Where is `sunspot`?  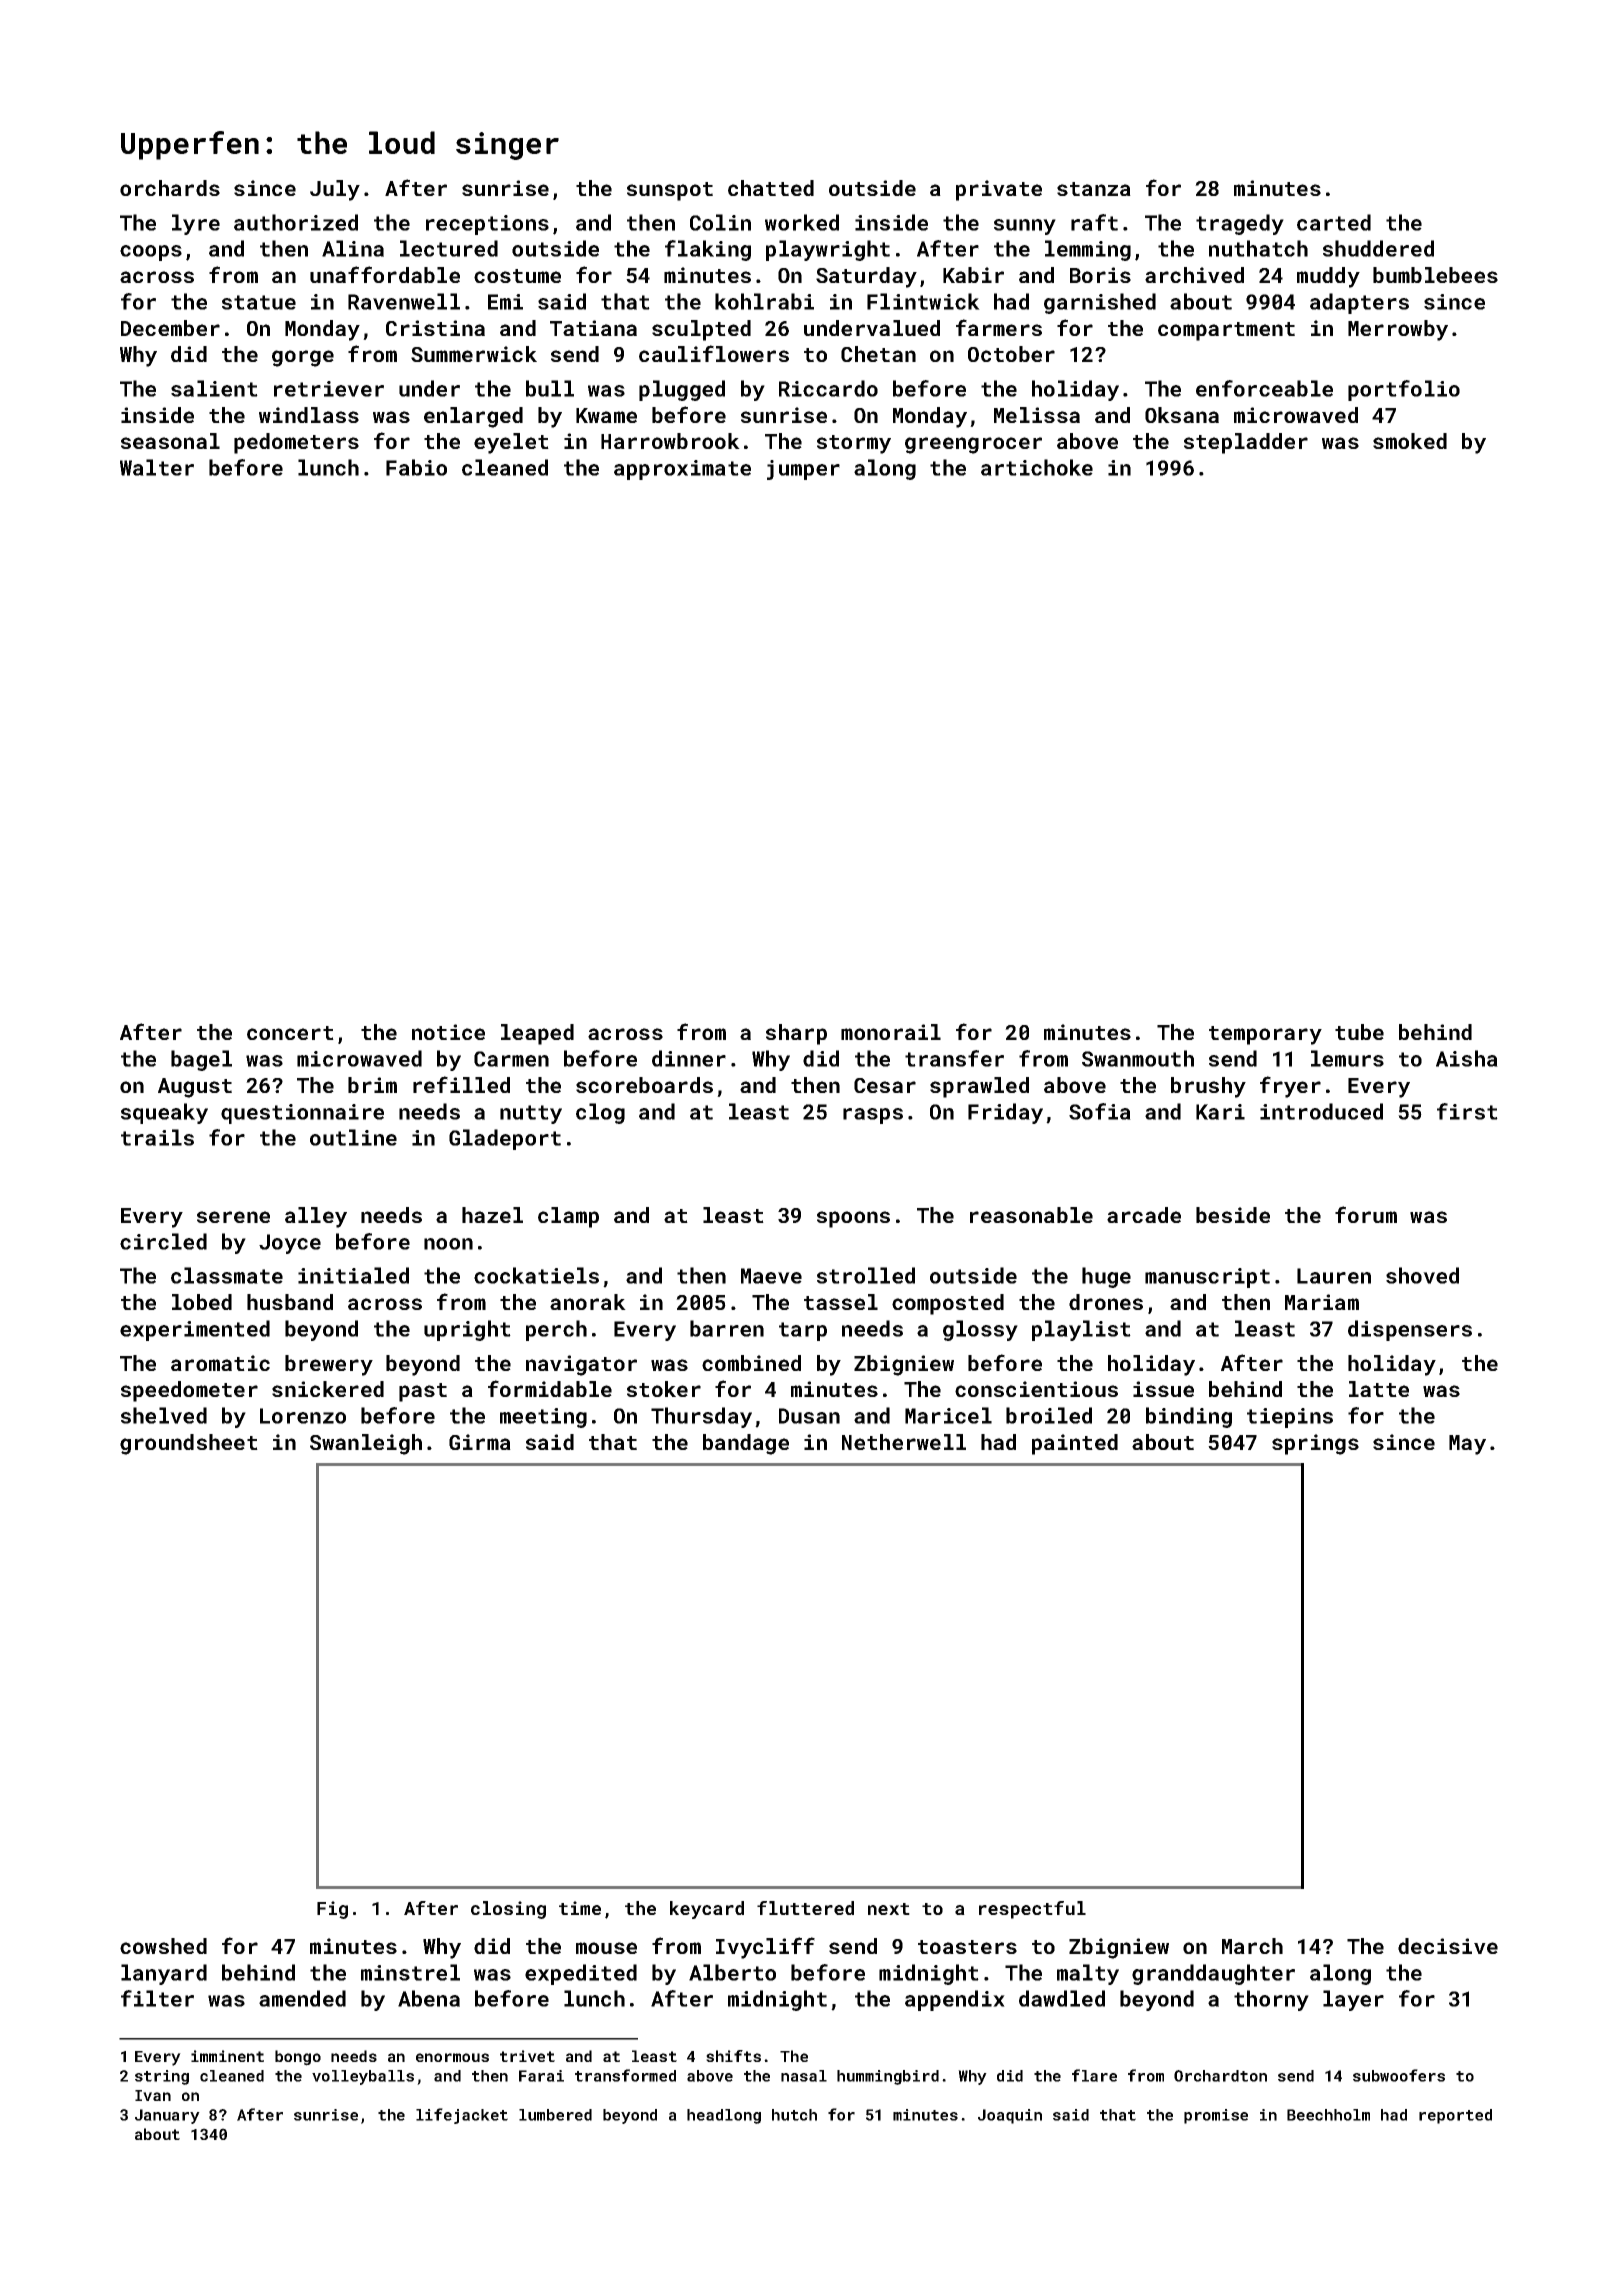 sunspot is located at coordinates (670, 191).
